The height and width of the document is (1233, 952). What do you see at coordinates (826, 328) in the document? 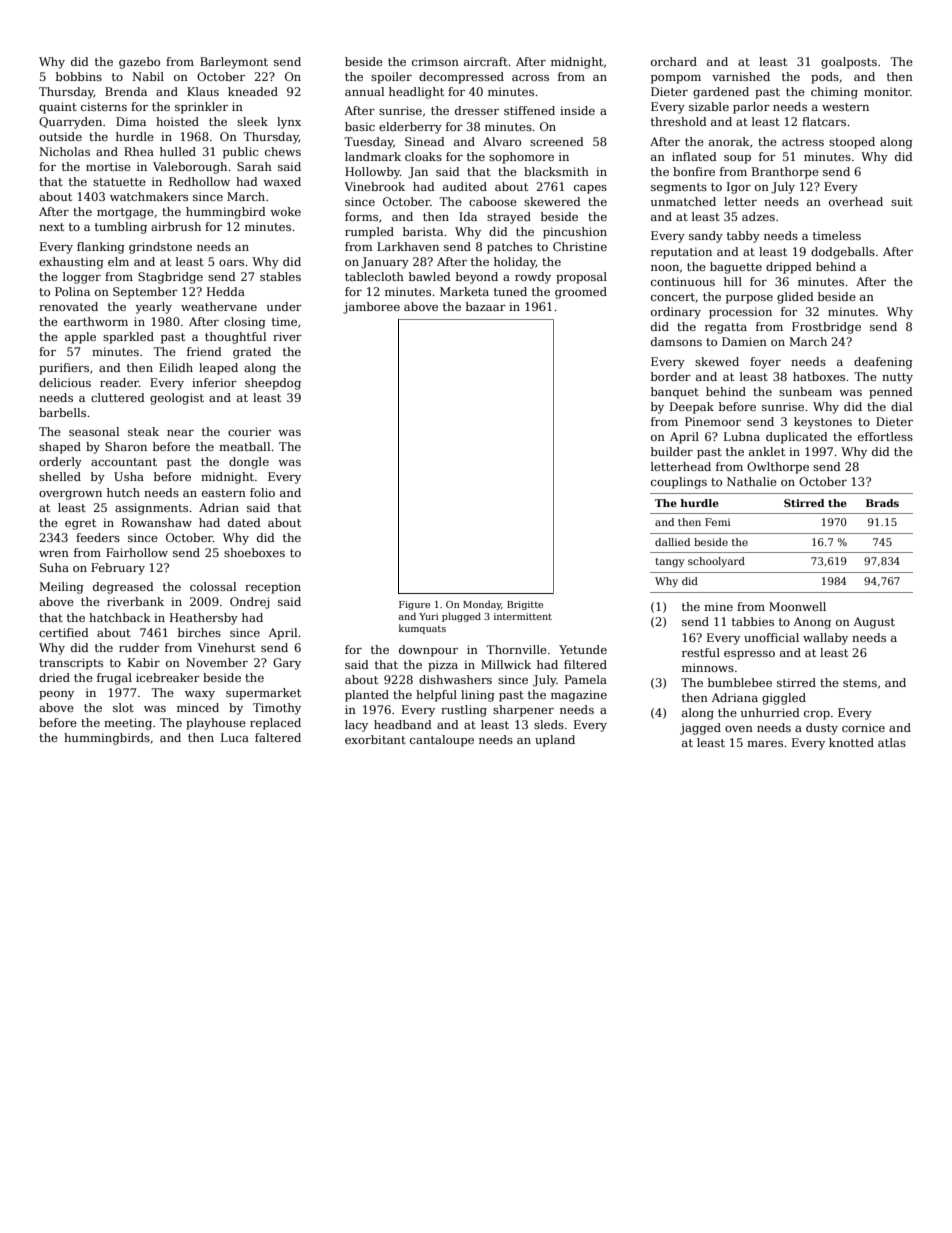
I see `Frostbridge` at bounding box center [826, 328].
